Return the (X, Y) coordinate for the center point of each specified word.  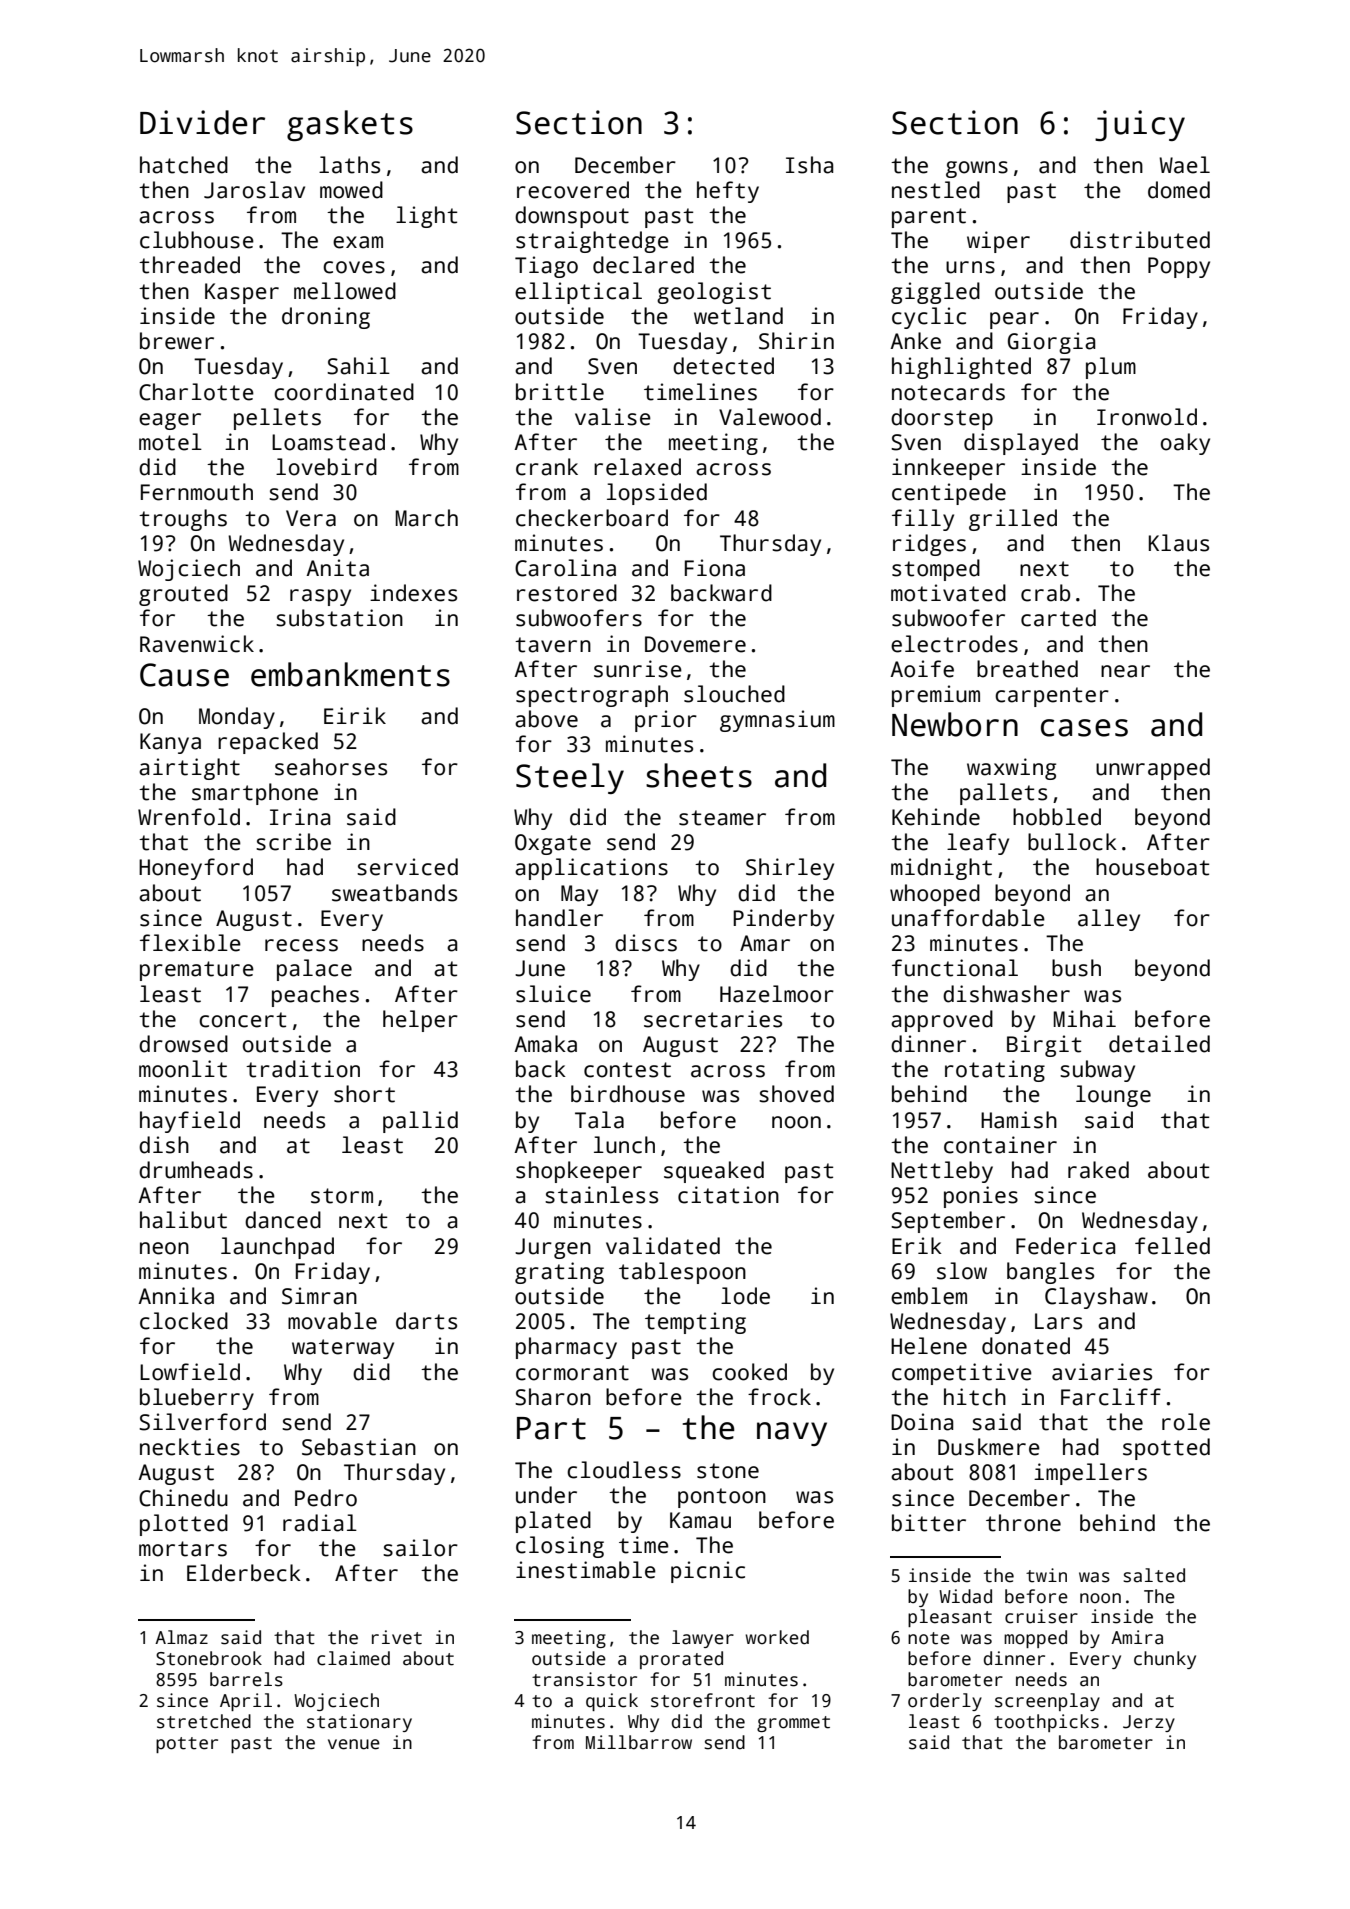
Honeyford (196, 869)
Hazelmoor (777, 994)
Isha (809, 165)
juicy (1140, 125)
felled (1172, 1246)
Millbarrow (639, 1742)
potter (187, 1745)
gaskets (350, 125)
